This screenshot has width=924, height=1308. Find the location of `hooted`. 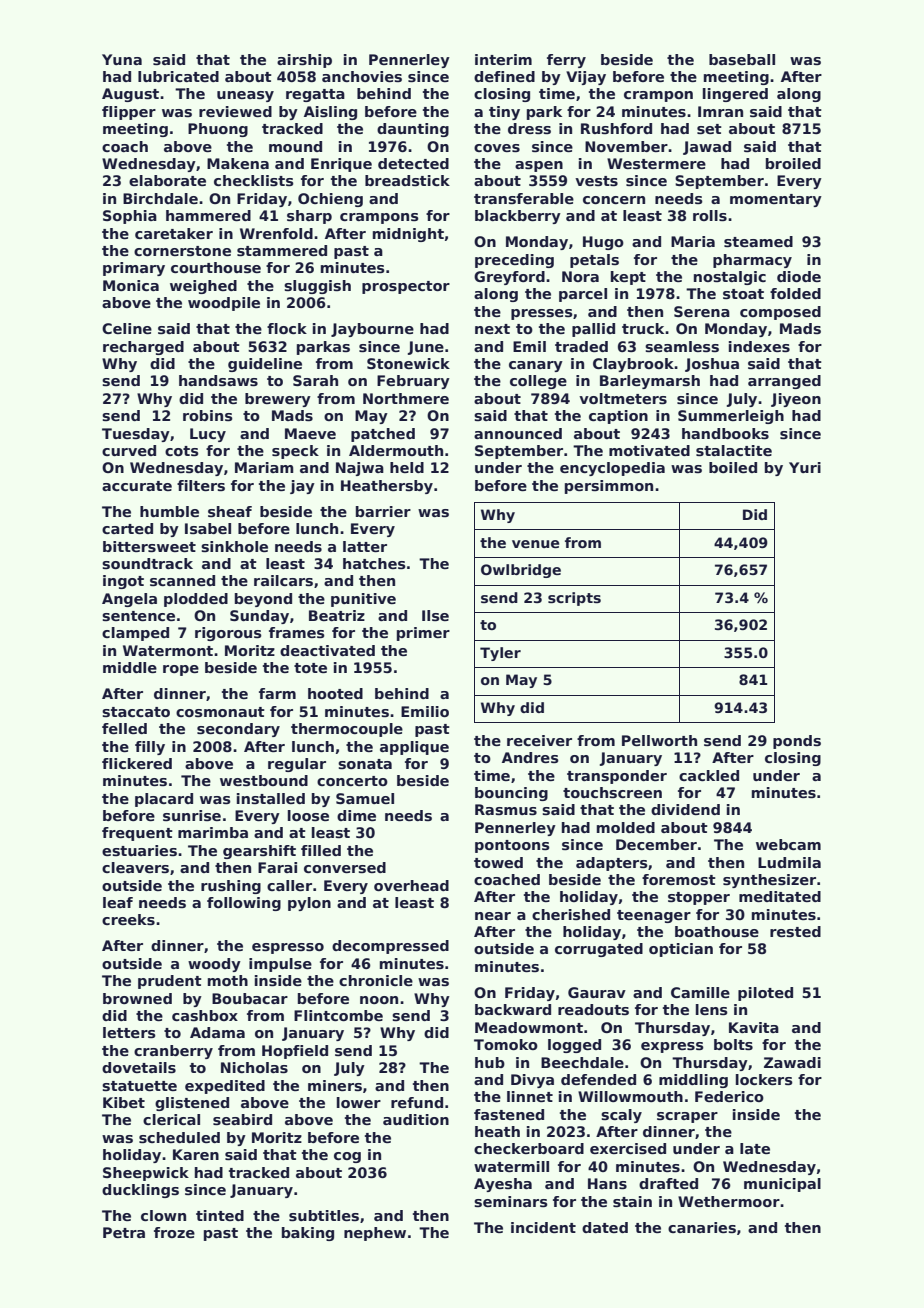

hooted is located at coordinates (335, 693).
